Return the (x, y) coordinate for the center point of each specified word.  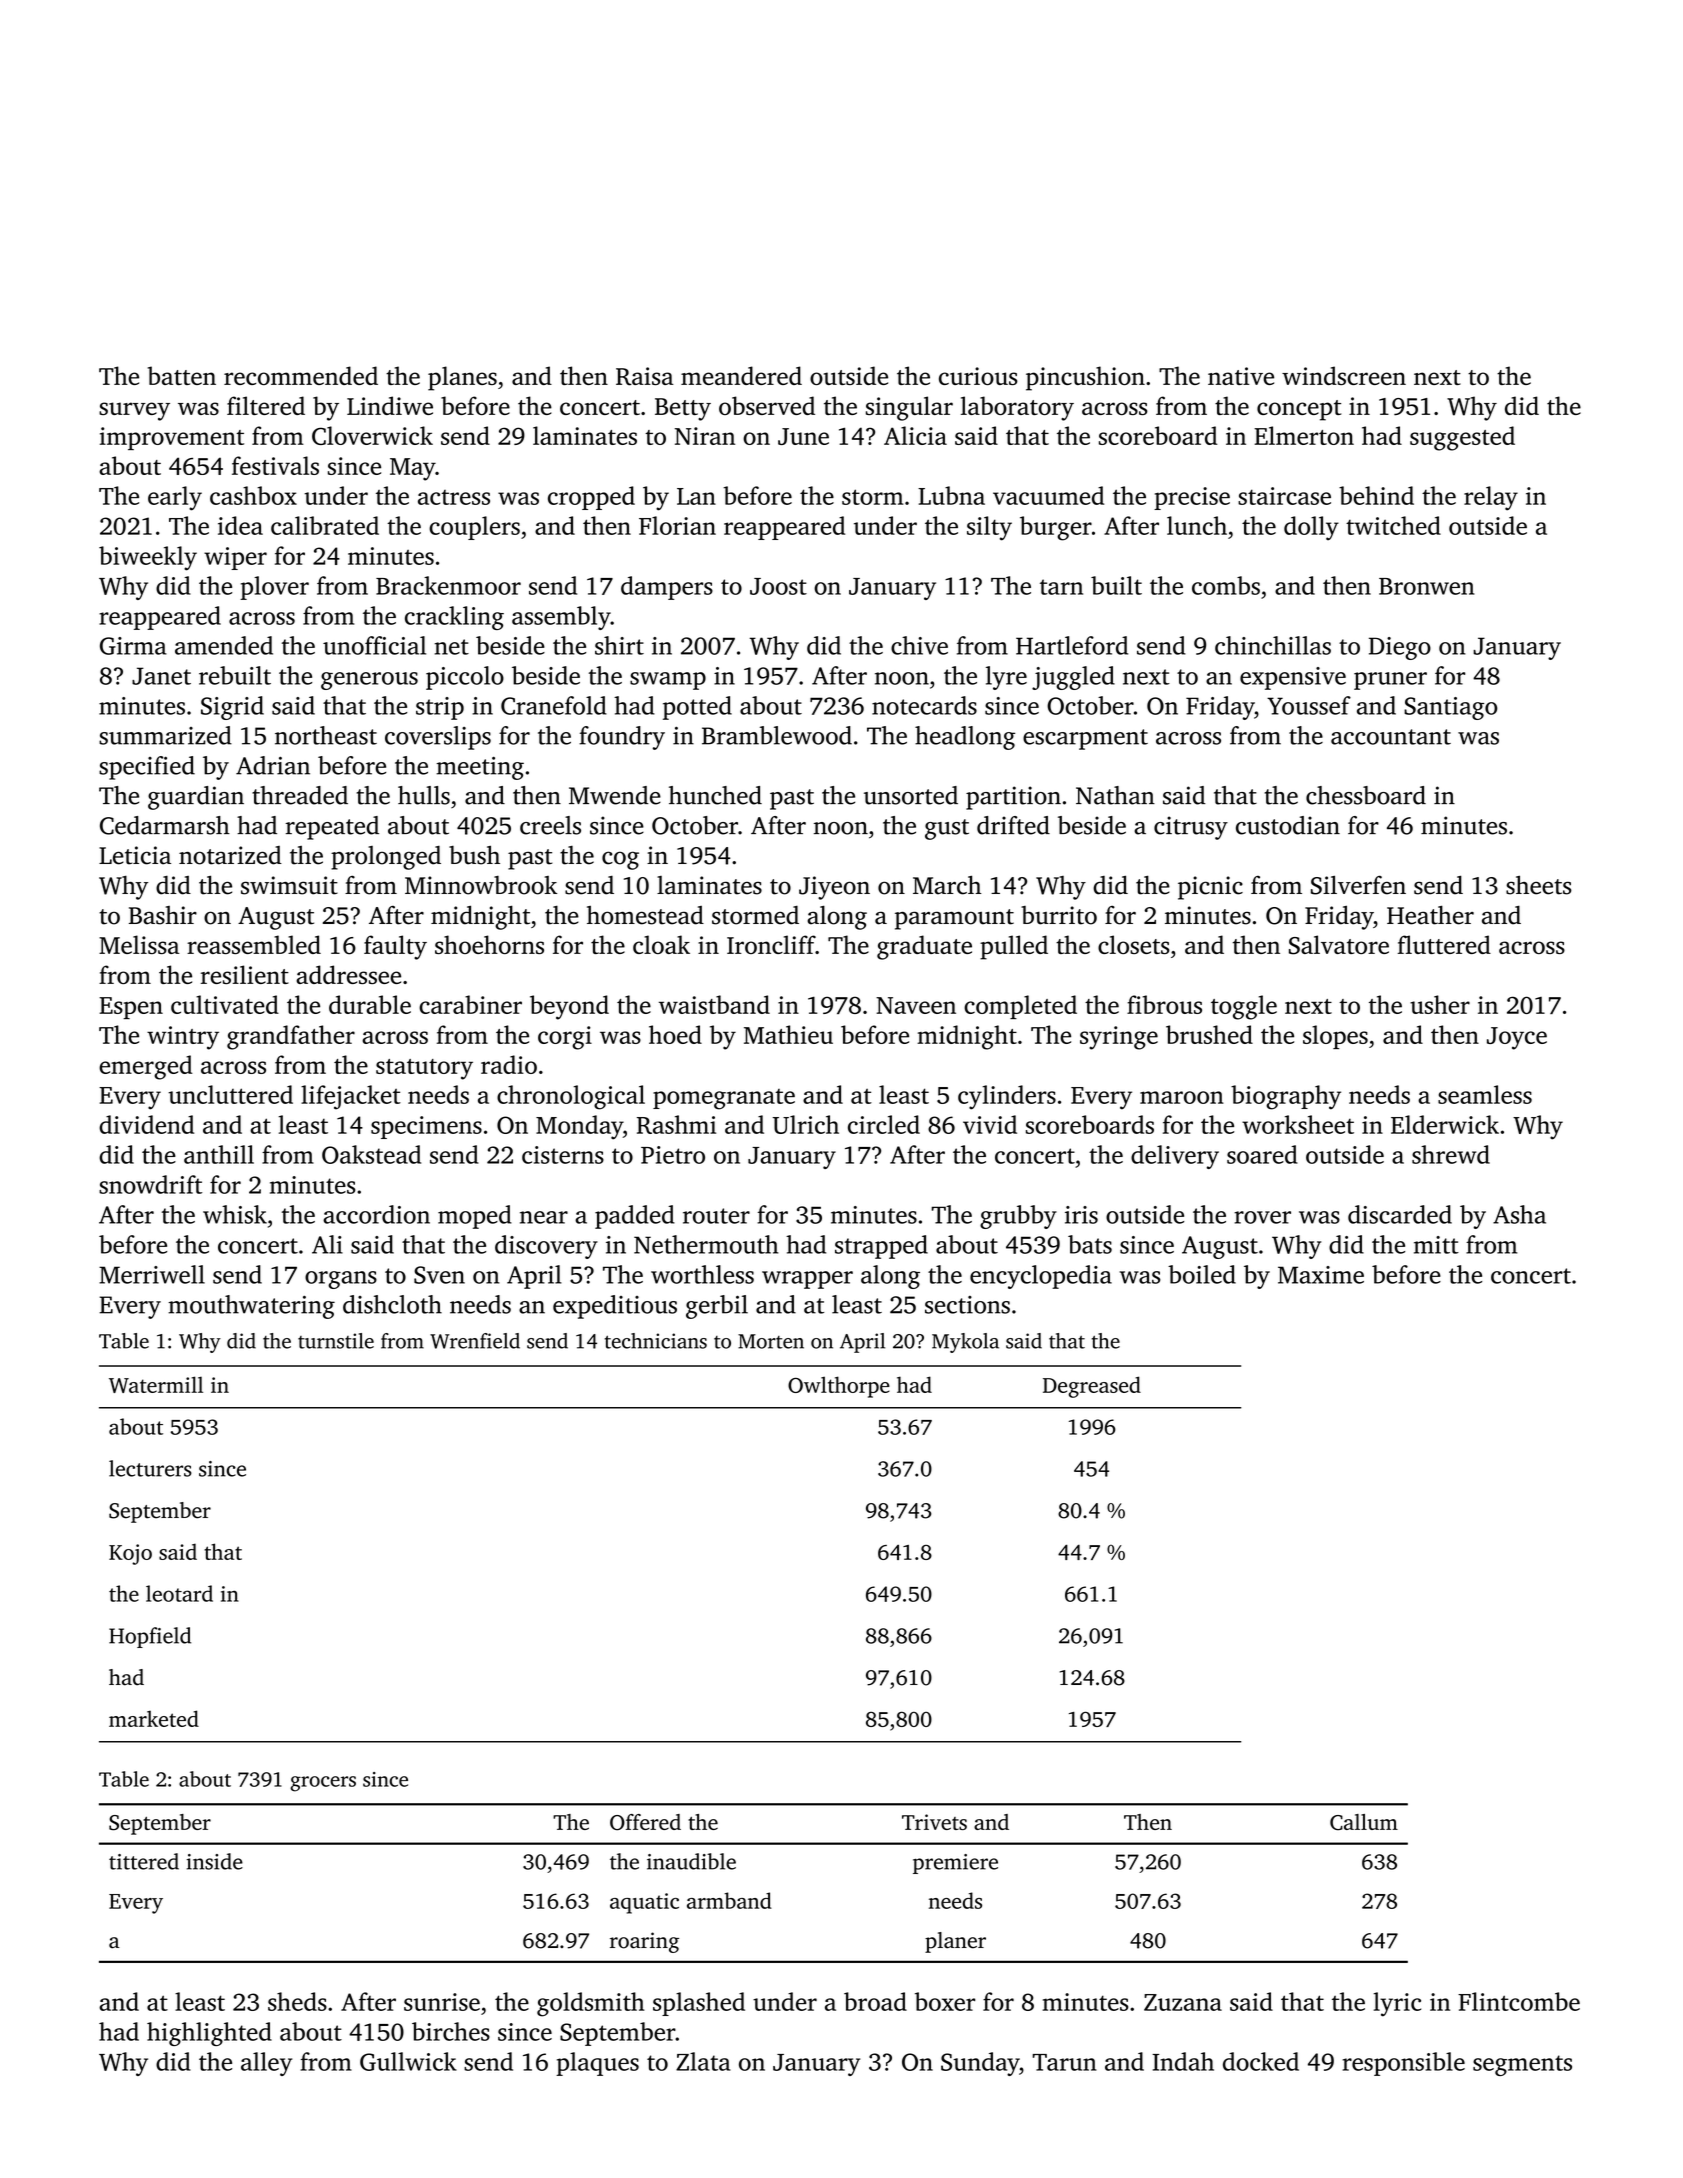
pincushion (1085, 378)
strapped (881, 1247)
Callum (1364, 1822)
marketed (154, 1718)
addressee (348, 974)
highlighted (209, 2034)
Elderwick (1445, 1124)
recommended (301, 375)
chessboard (1366, 795)
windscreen (1344, 375)
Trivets (934, 1822)
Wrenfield (475, 1341)
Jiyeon (834, 888)
